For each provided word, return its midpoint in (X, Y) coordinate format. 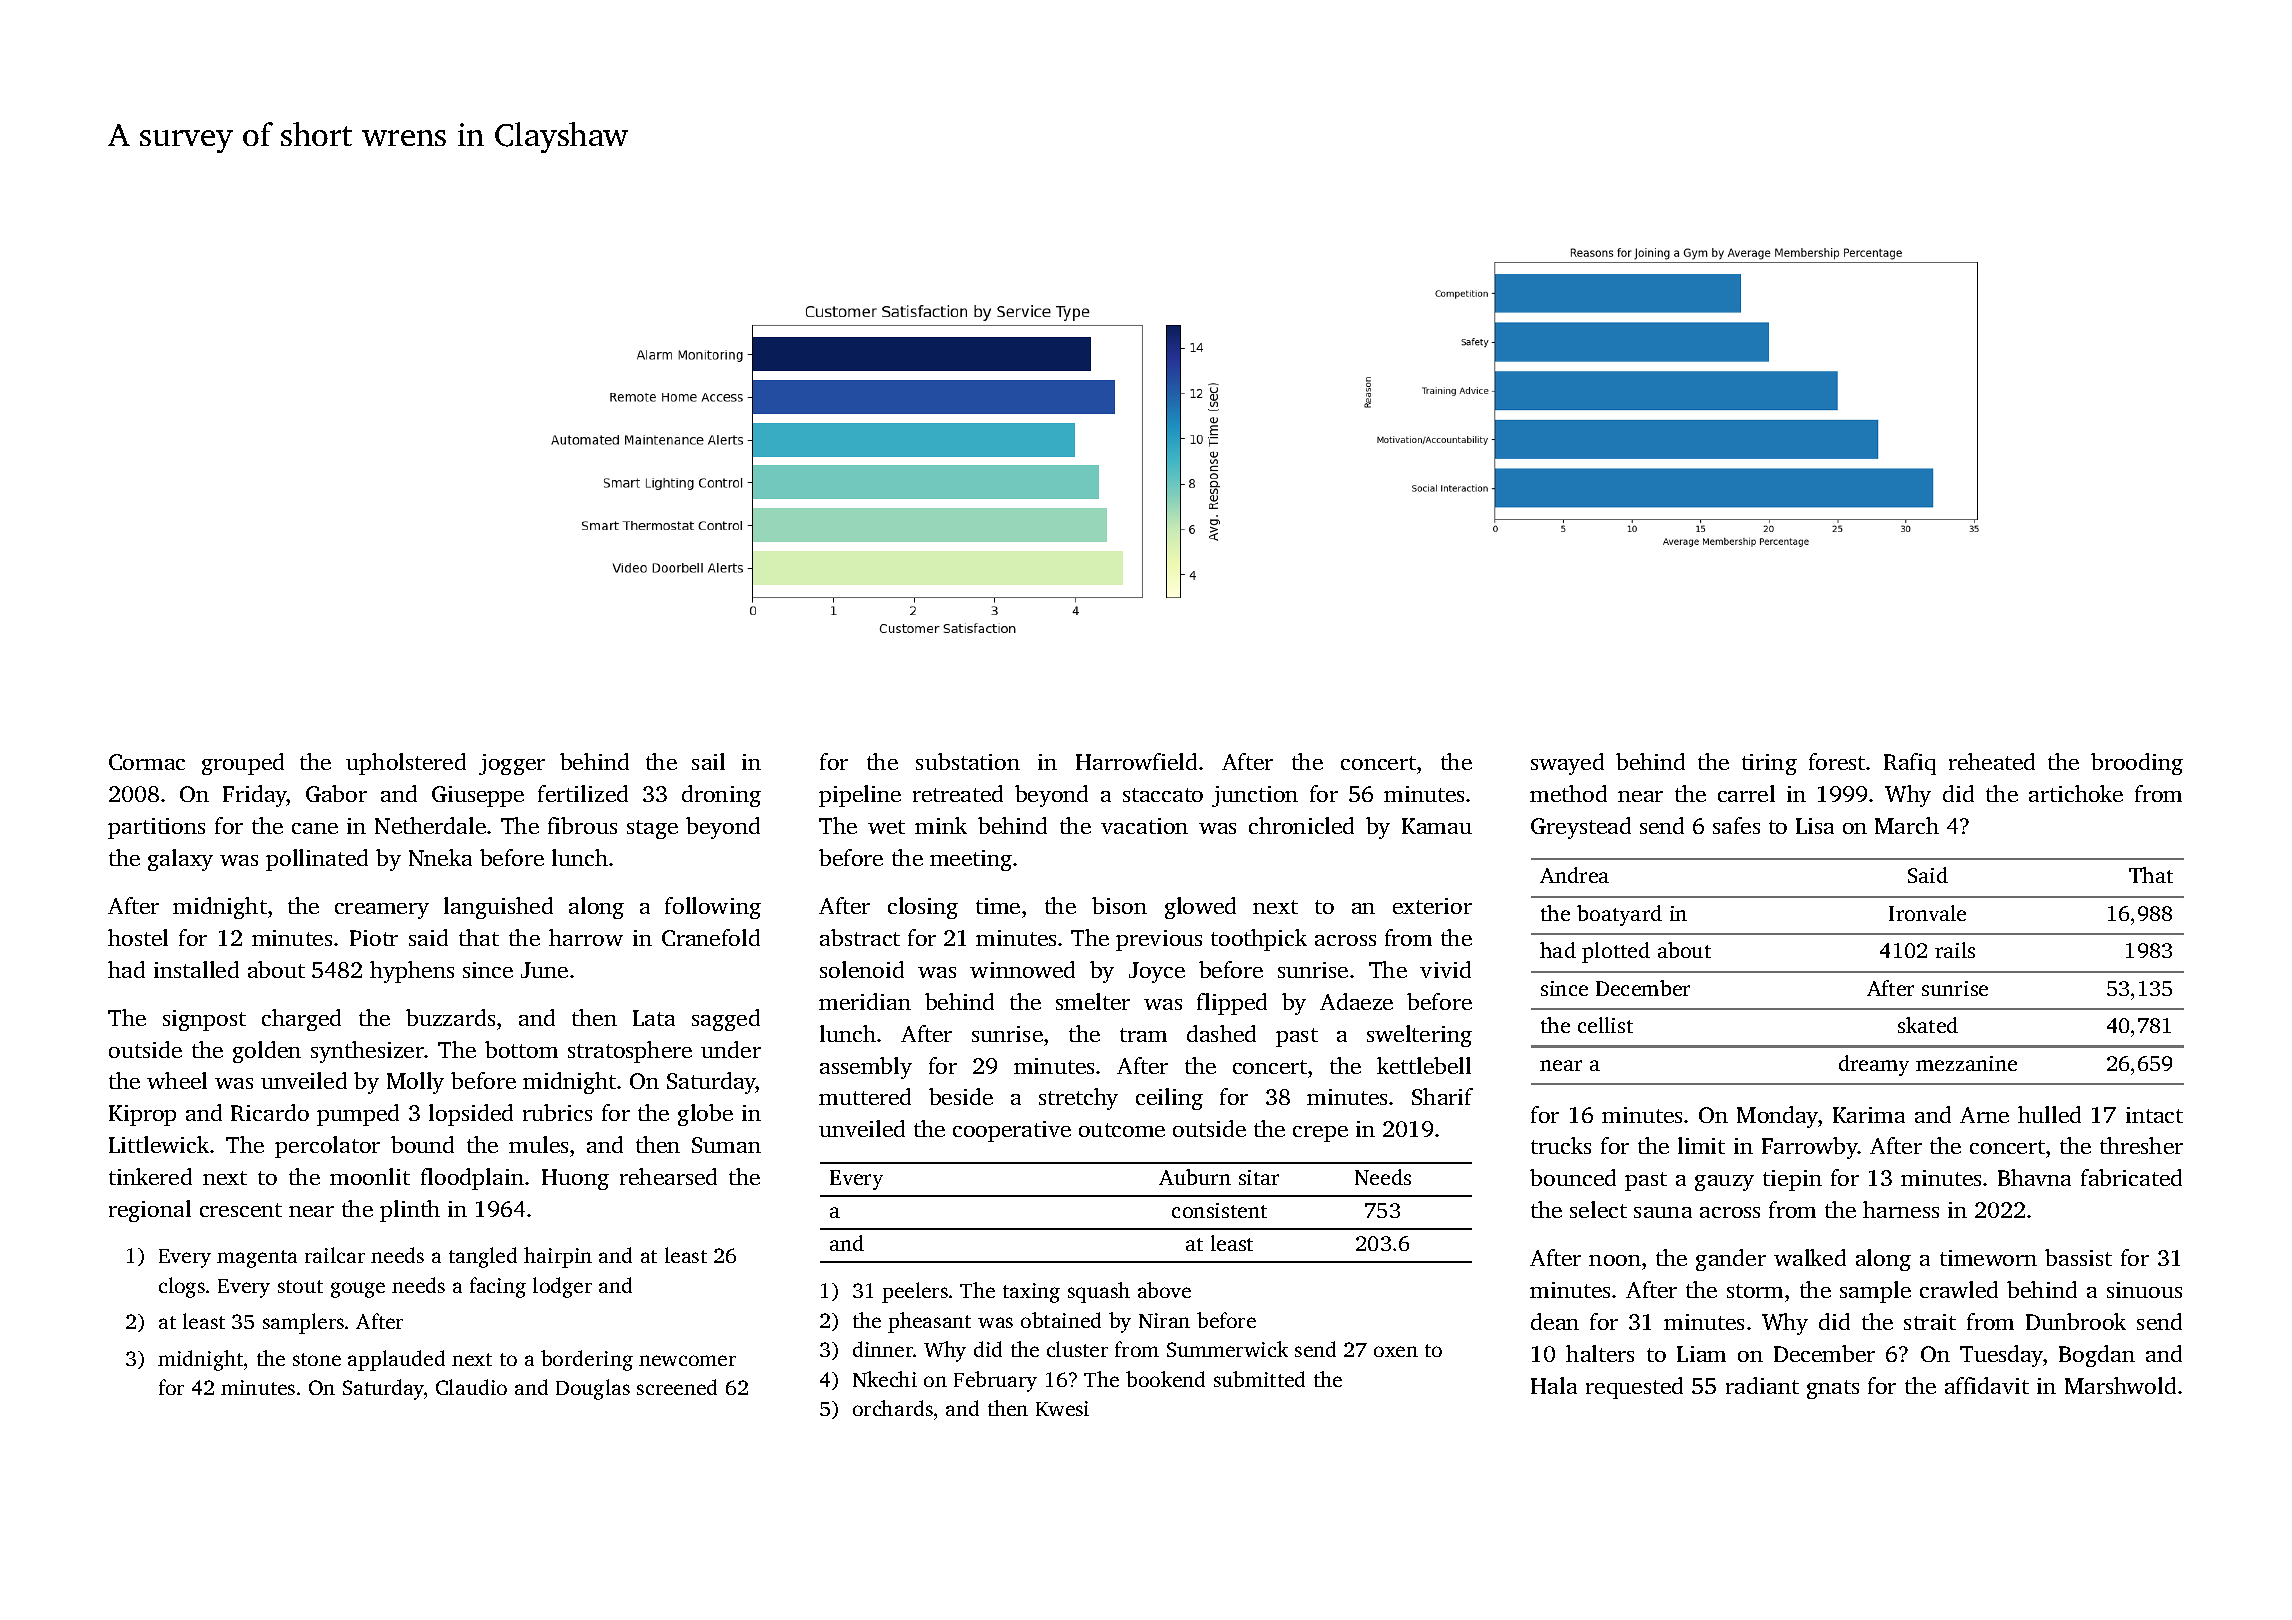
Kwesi (1062, 1408)
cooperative (1012, 1131)
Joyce (1157, 972)
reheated (1992, 761)
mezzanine (1966, 1063)
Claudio (471, 1387)
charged (301, 1020)
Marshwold (2120, 1385)
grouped (243, 764)
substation (968, 761)
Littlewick (159, 1144)
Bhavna (2034, 1177)
